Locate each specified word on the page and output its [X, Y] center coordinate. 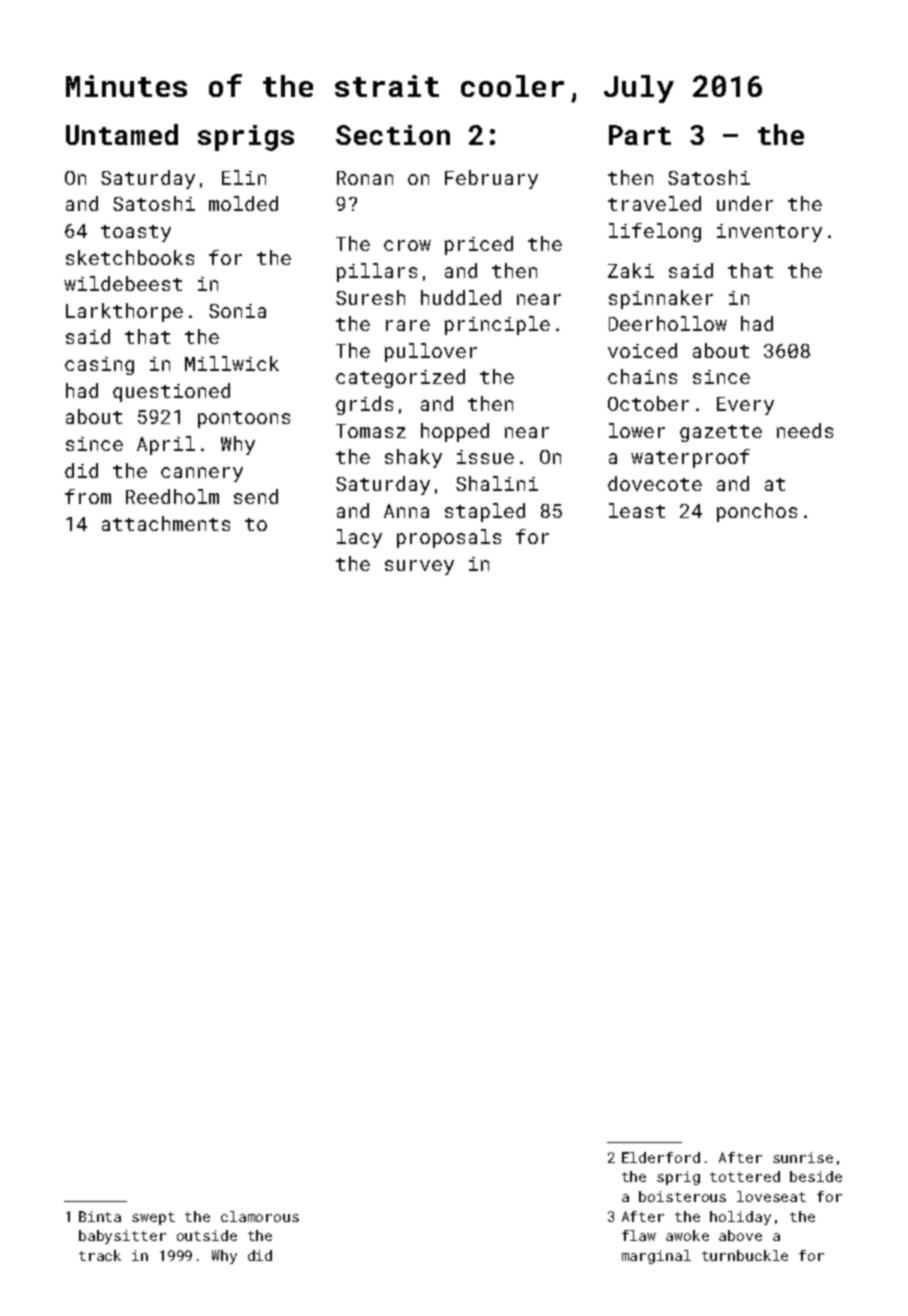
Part [640, 135]
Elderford [661, 1157]
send [256, 496]
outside [207, 1235]
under [745, 203]
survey [419, 567]
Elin [244, 177]
